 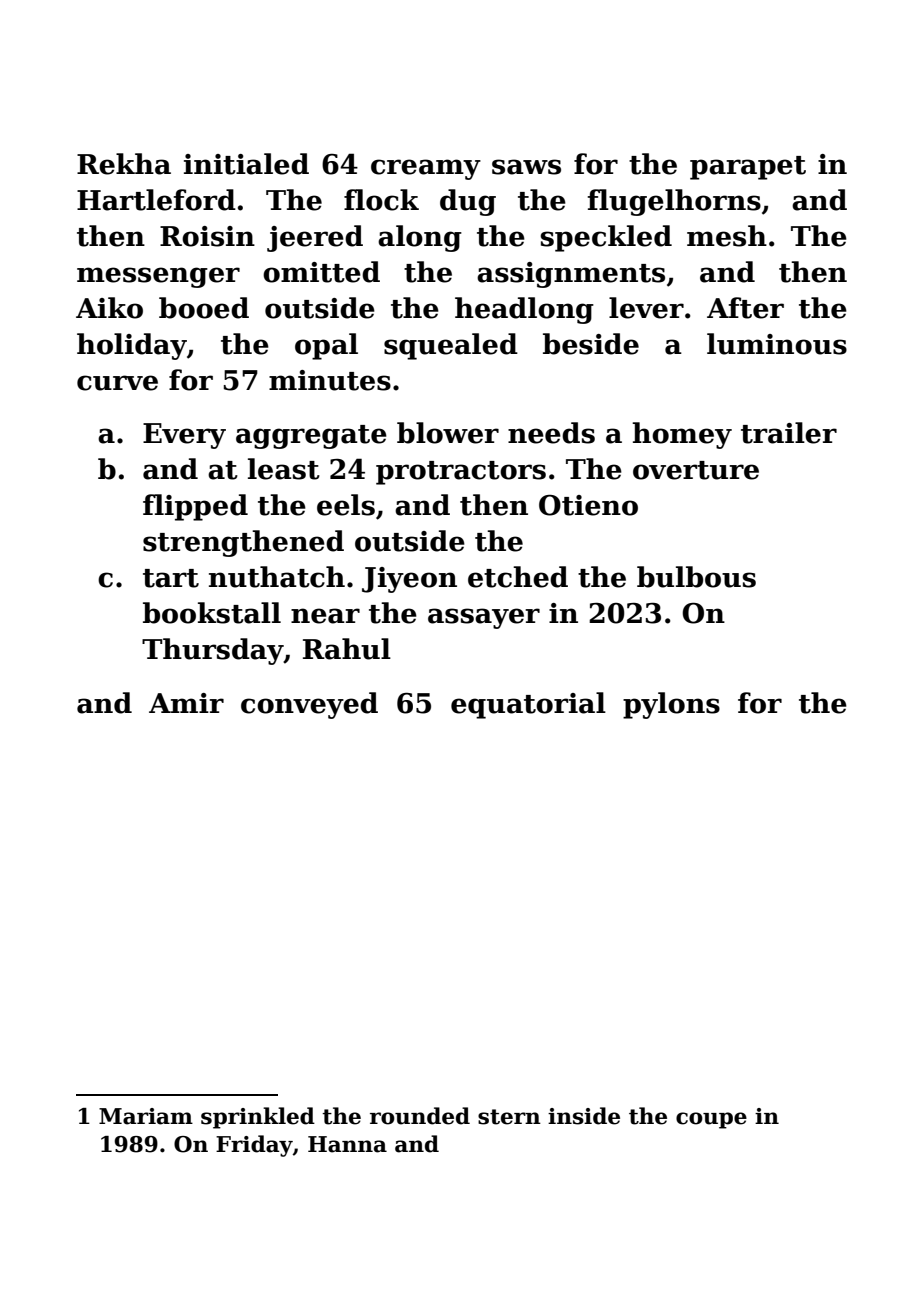 What do you see at coordinates (777, 344) in the page?
I see `luminous` at bounding box center [777, 344].
